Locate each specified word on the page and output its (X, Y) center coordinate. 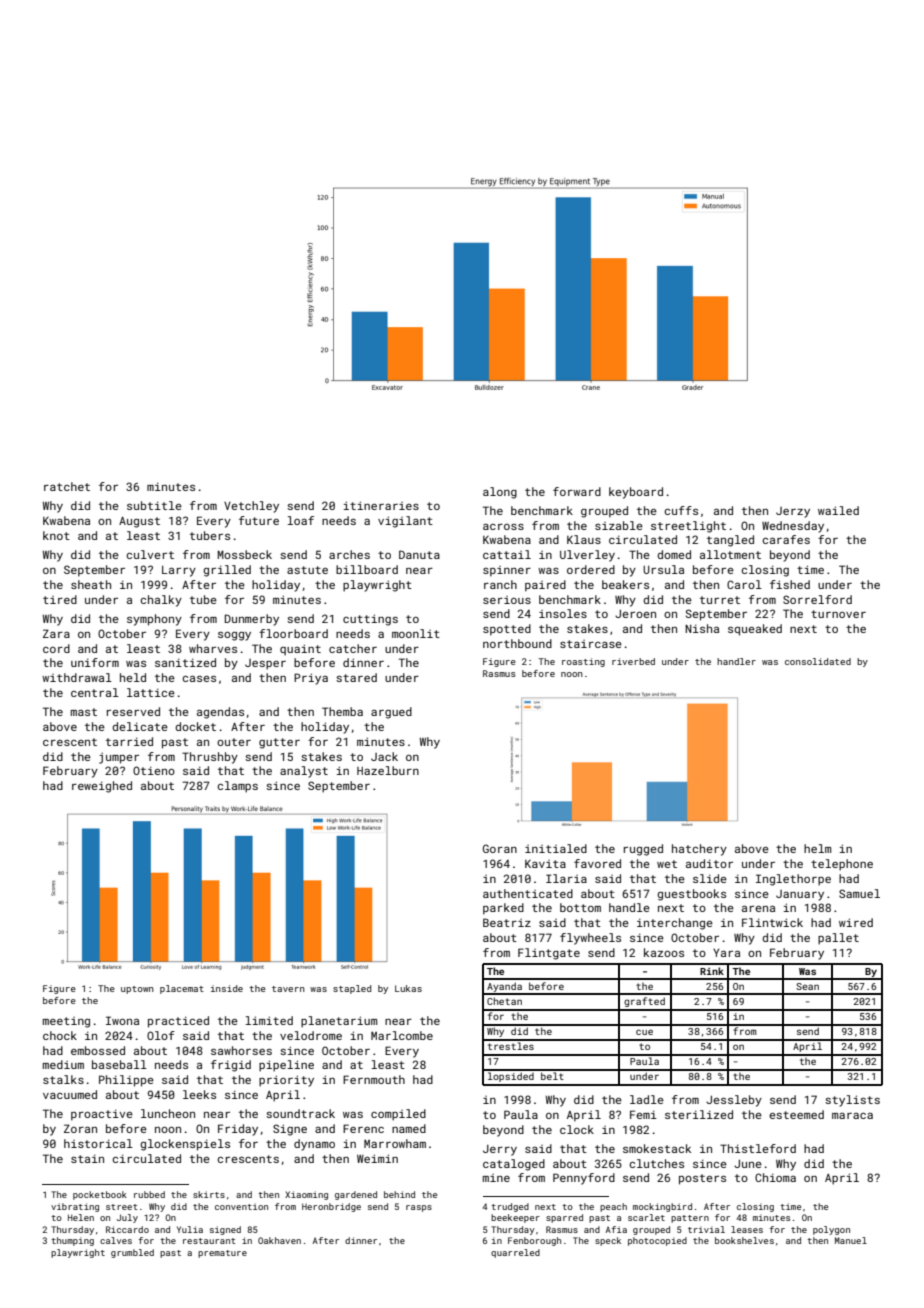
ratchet (67, 486)
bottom (580, 907)
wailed (838, 510)
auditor (709, 863)
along (500, 493)
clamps (237, 787)
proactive (102, 1115)
